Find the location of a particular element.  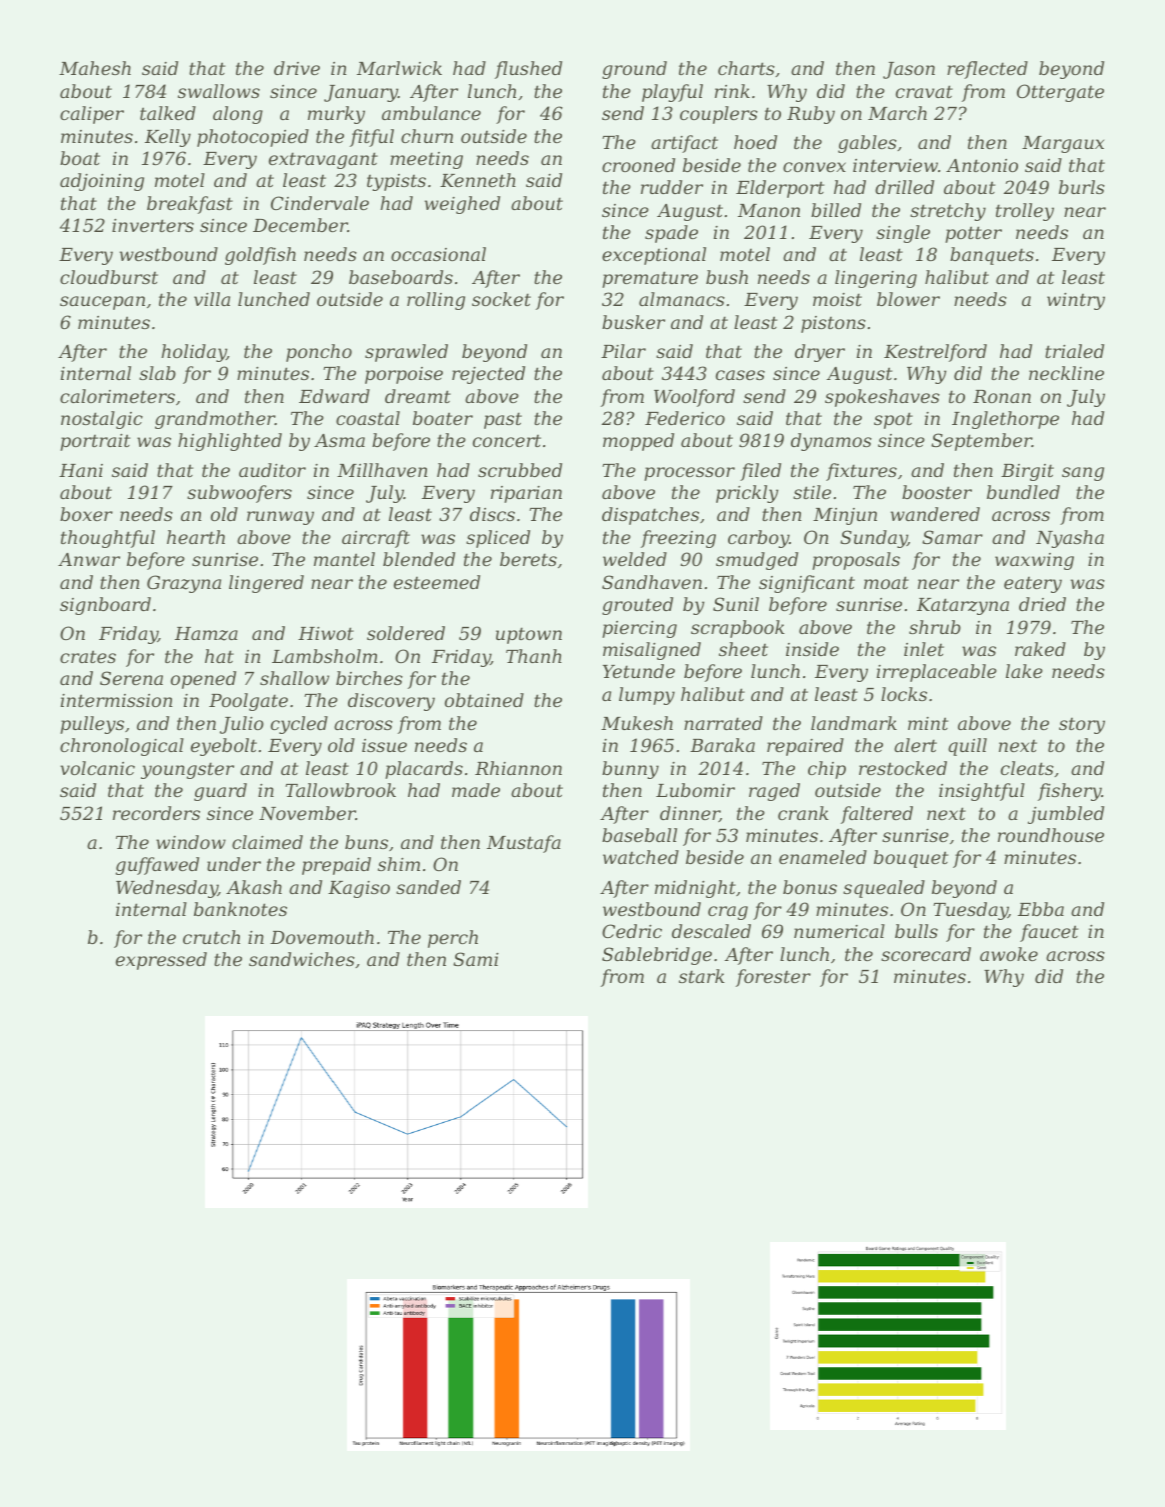

trolley is located at coordinates (1025, 212).
